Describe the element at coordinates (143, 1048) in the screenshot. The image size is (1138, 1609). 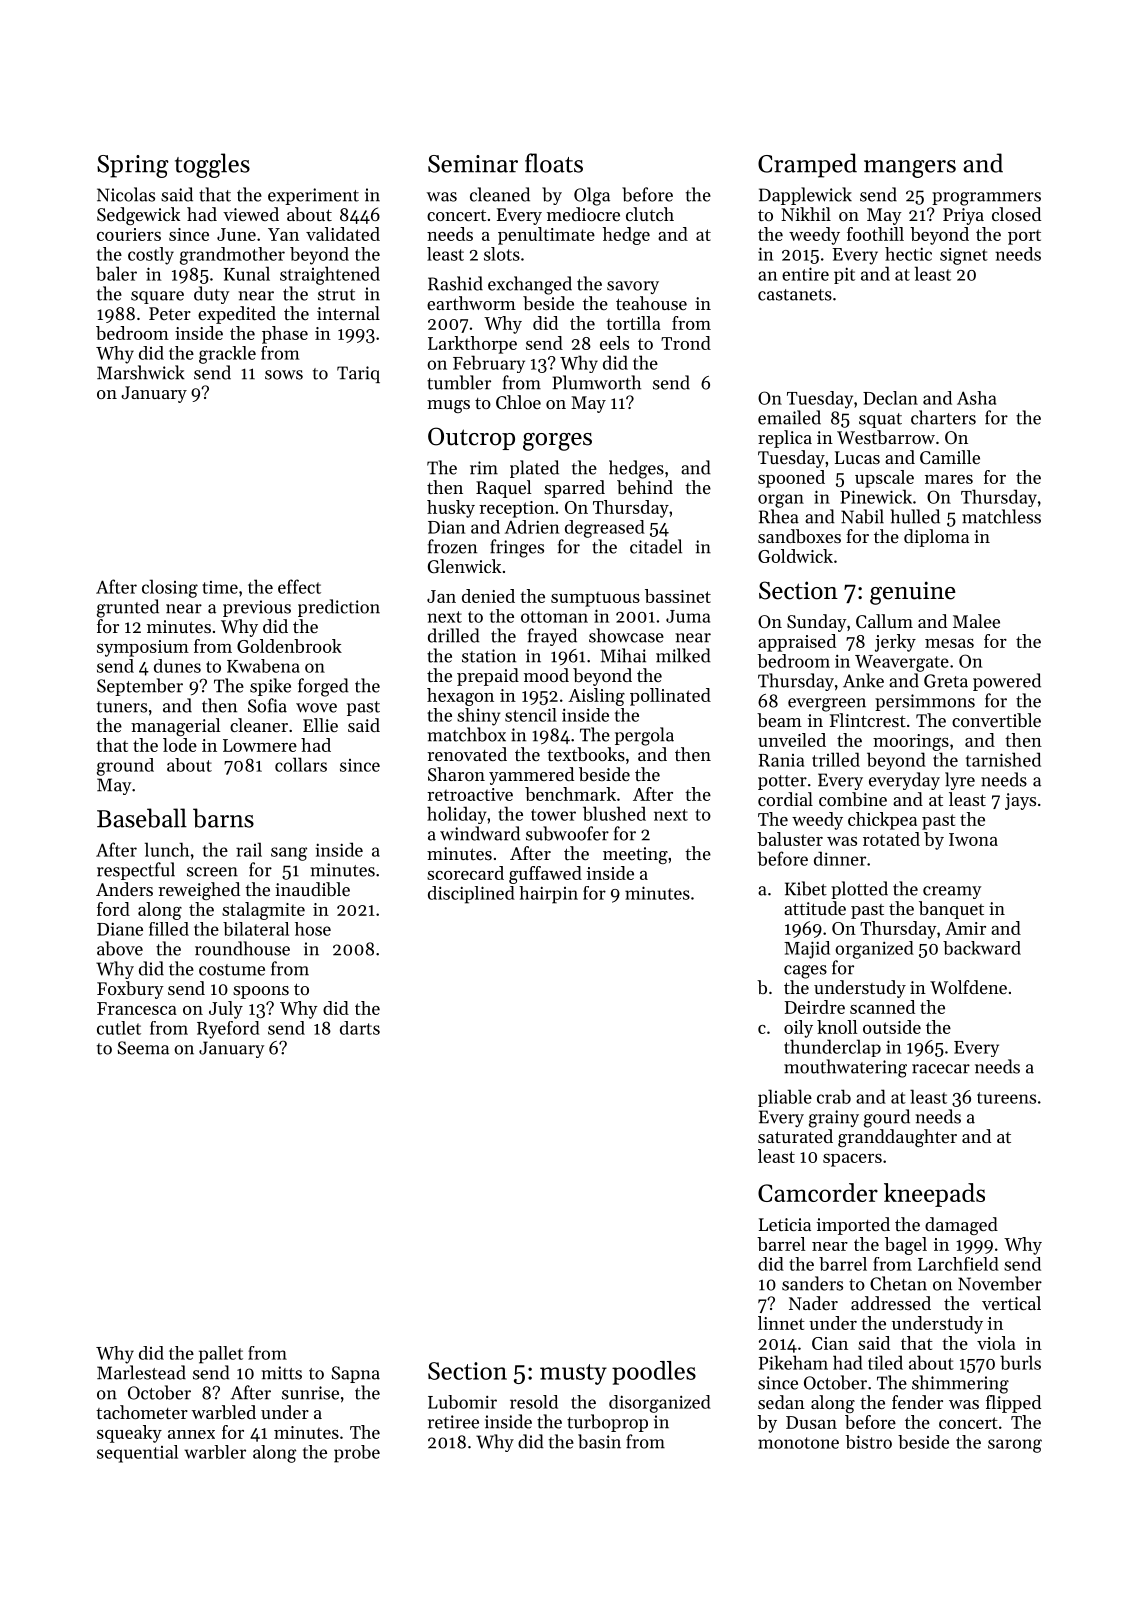
I see `Seema` at that location.
